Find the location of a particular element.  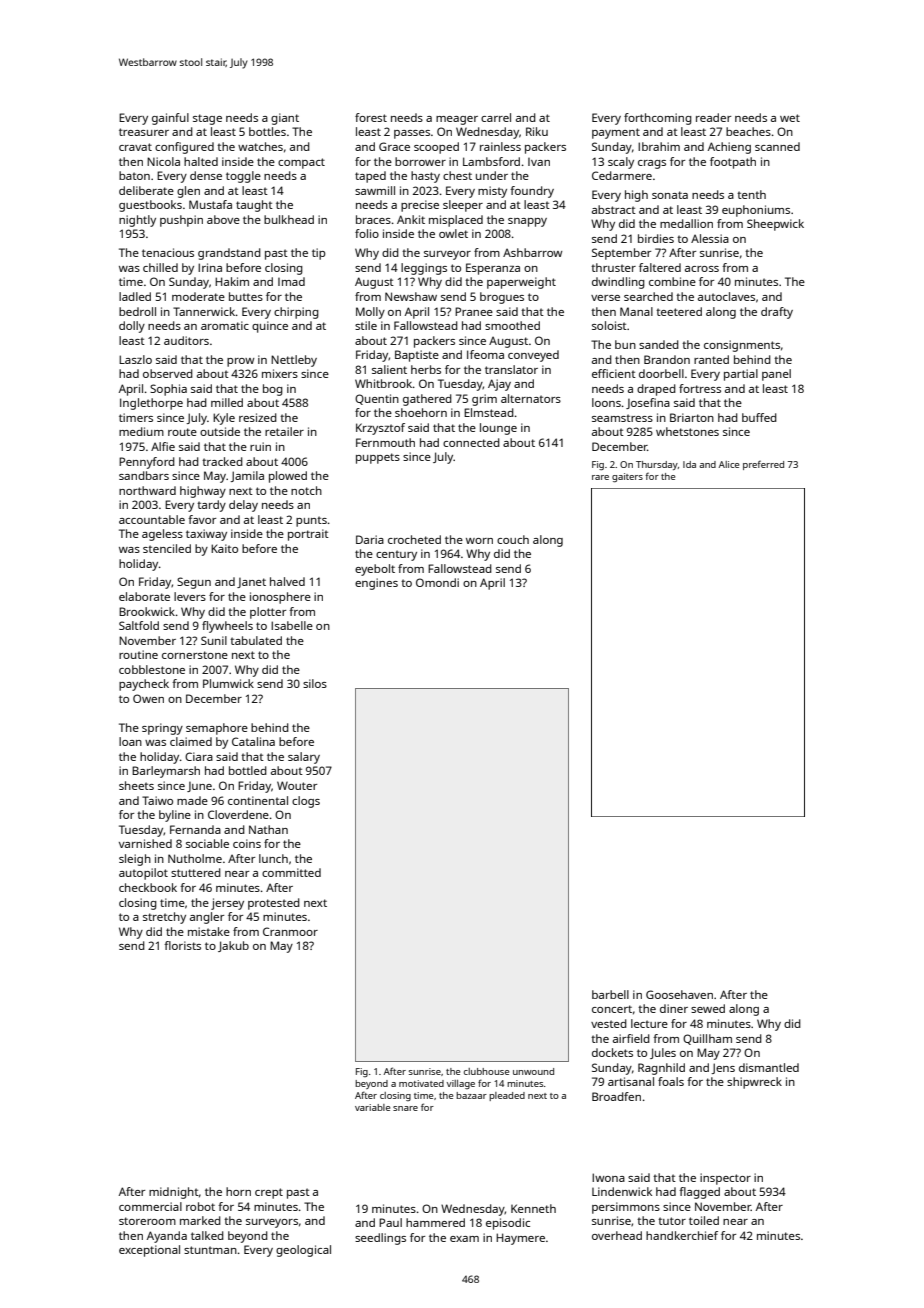

pleaded is located at coordinates (507, 1096).
